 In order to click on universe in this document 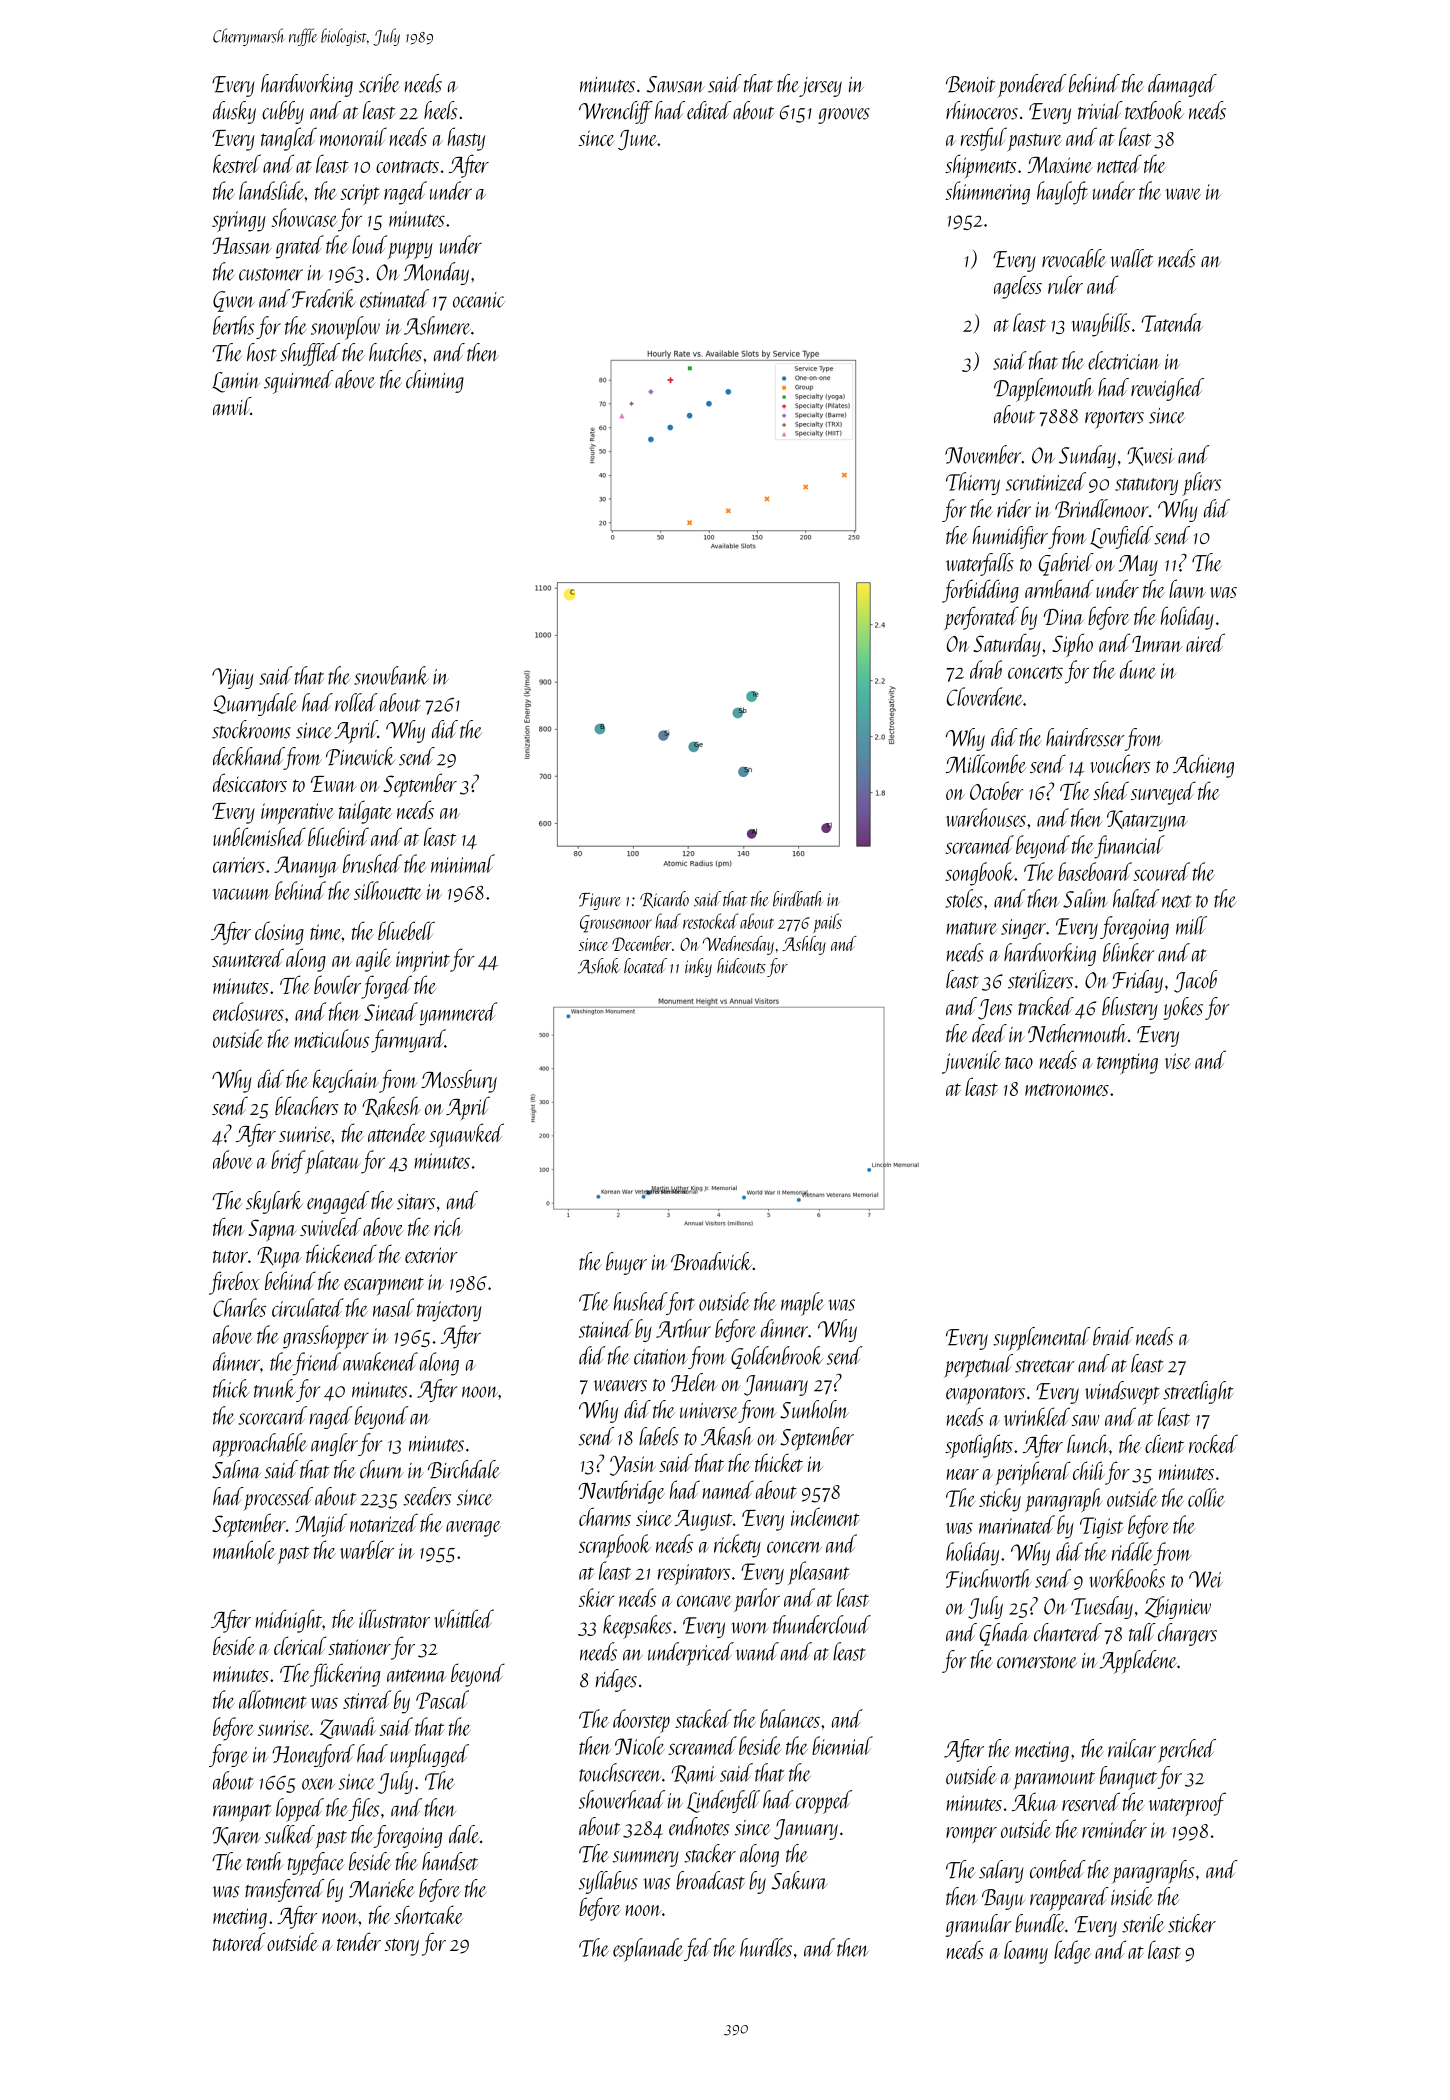, I will do `click(709, 1411)`.
